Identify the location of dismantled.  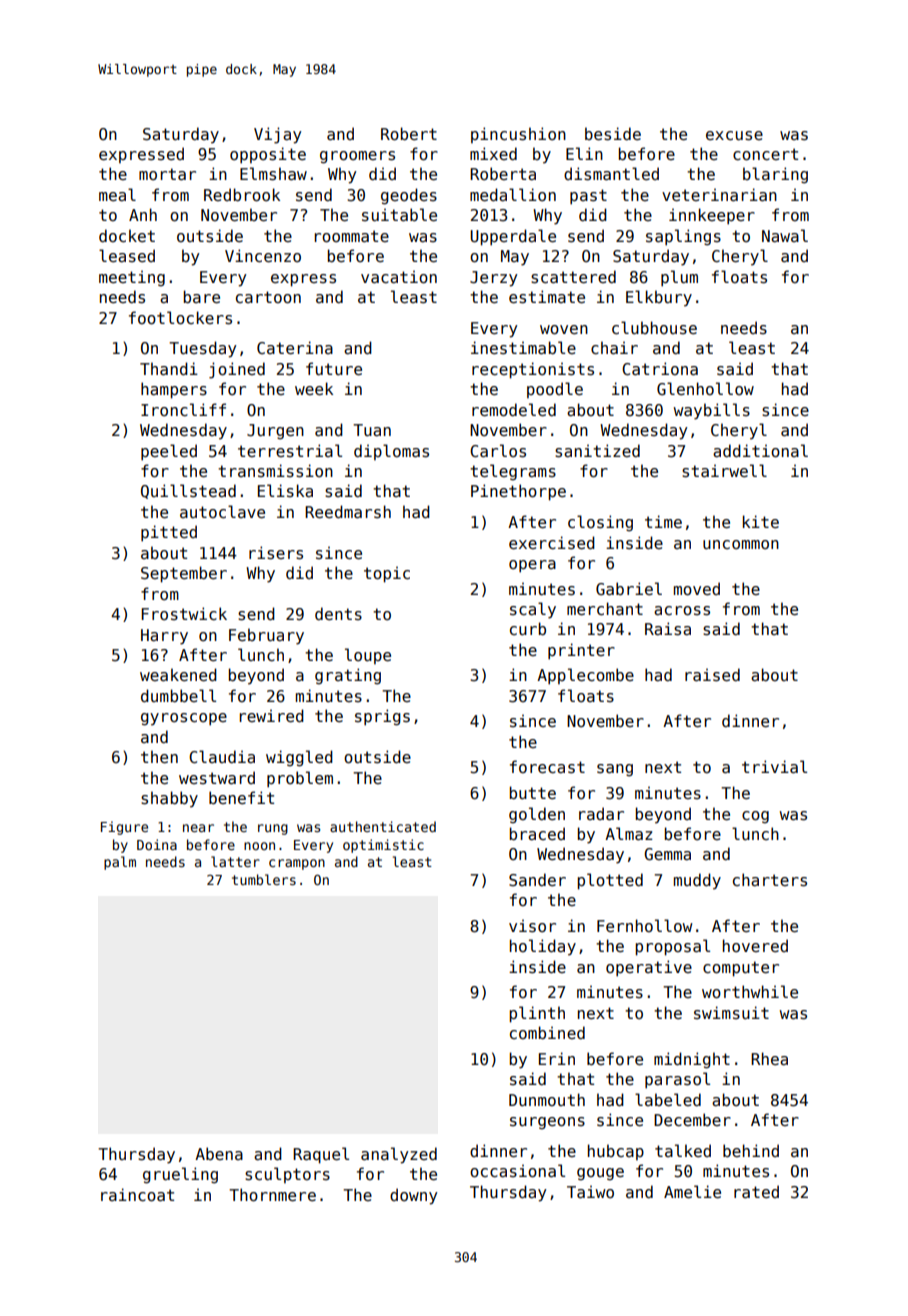
(611, 174).
